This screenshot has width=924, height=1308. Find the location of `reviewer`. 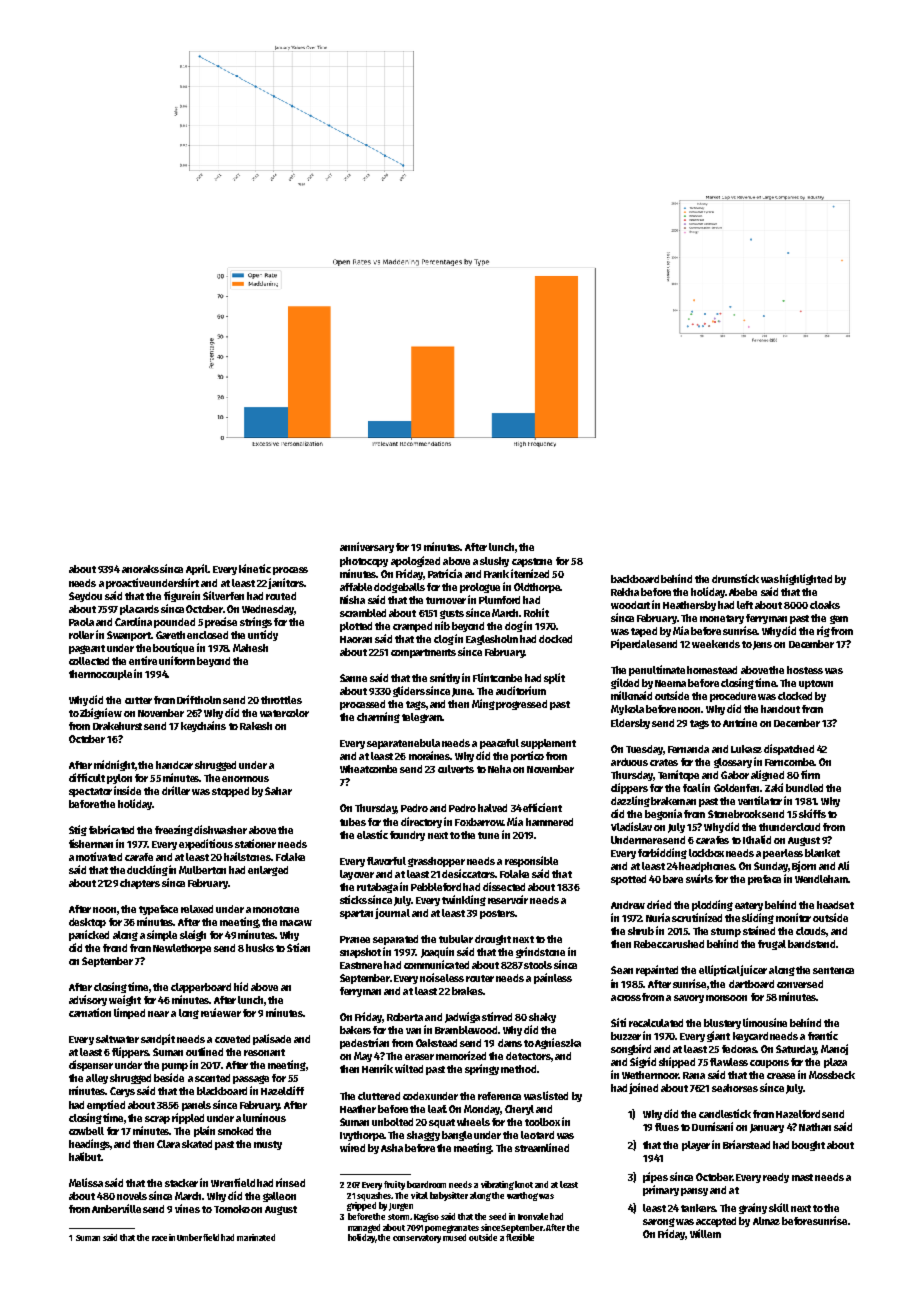

reviewer is located at coordinates (221, 1012).
